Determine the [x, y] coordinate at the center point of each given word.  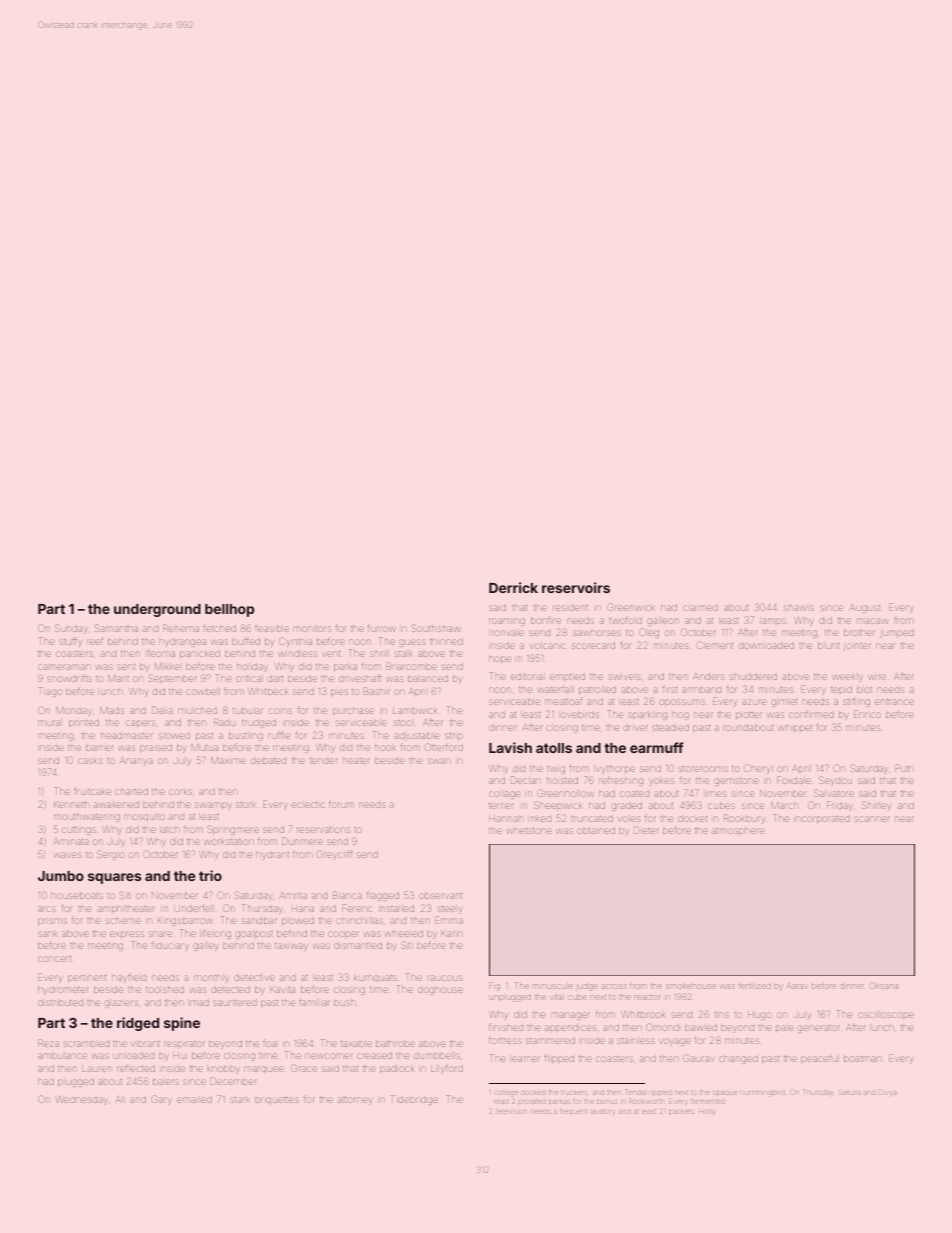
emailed [194, 1100]
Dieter [646, 830]
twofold [625, 620]
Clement [715, 645]
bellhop [229, 610]
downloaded [766, 646]
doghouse [440, 991]
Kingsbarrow [185, 921]
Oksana [884, 986]
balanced [428, 679]
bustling [246, 737]
